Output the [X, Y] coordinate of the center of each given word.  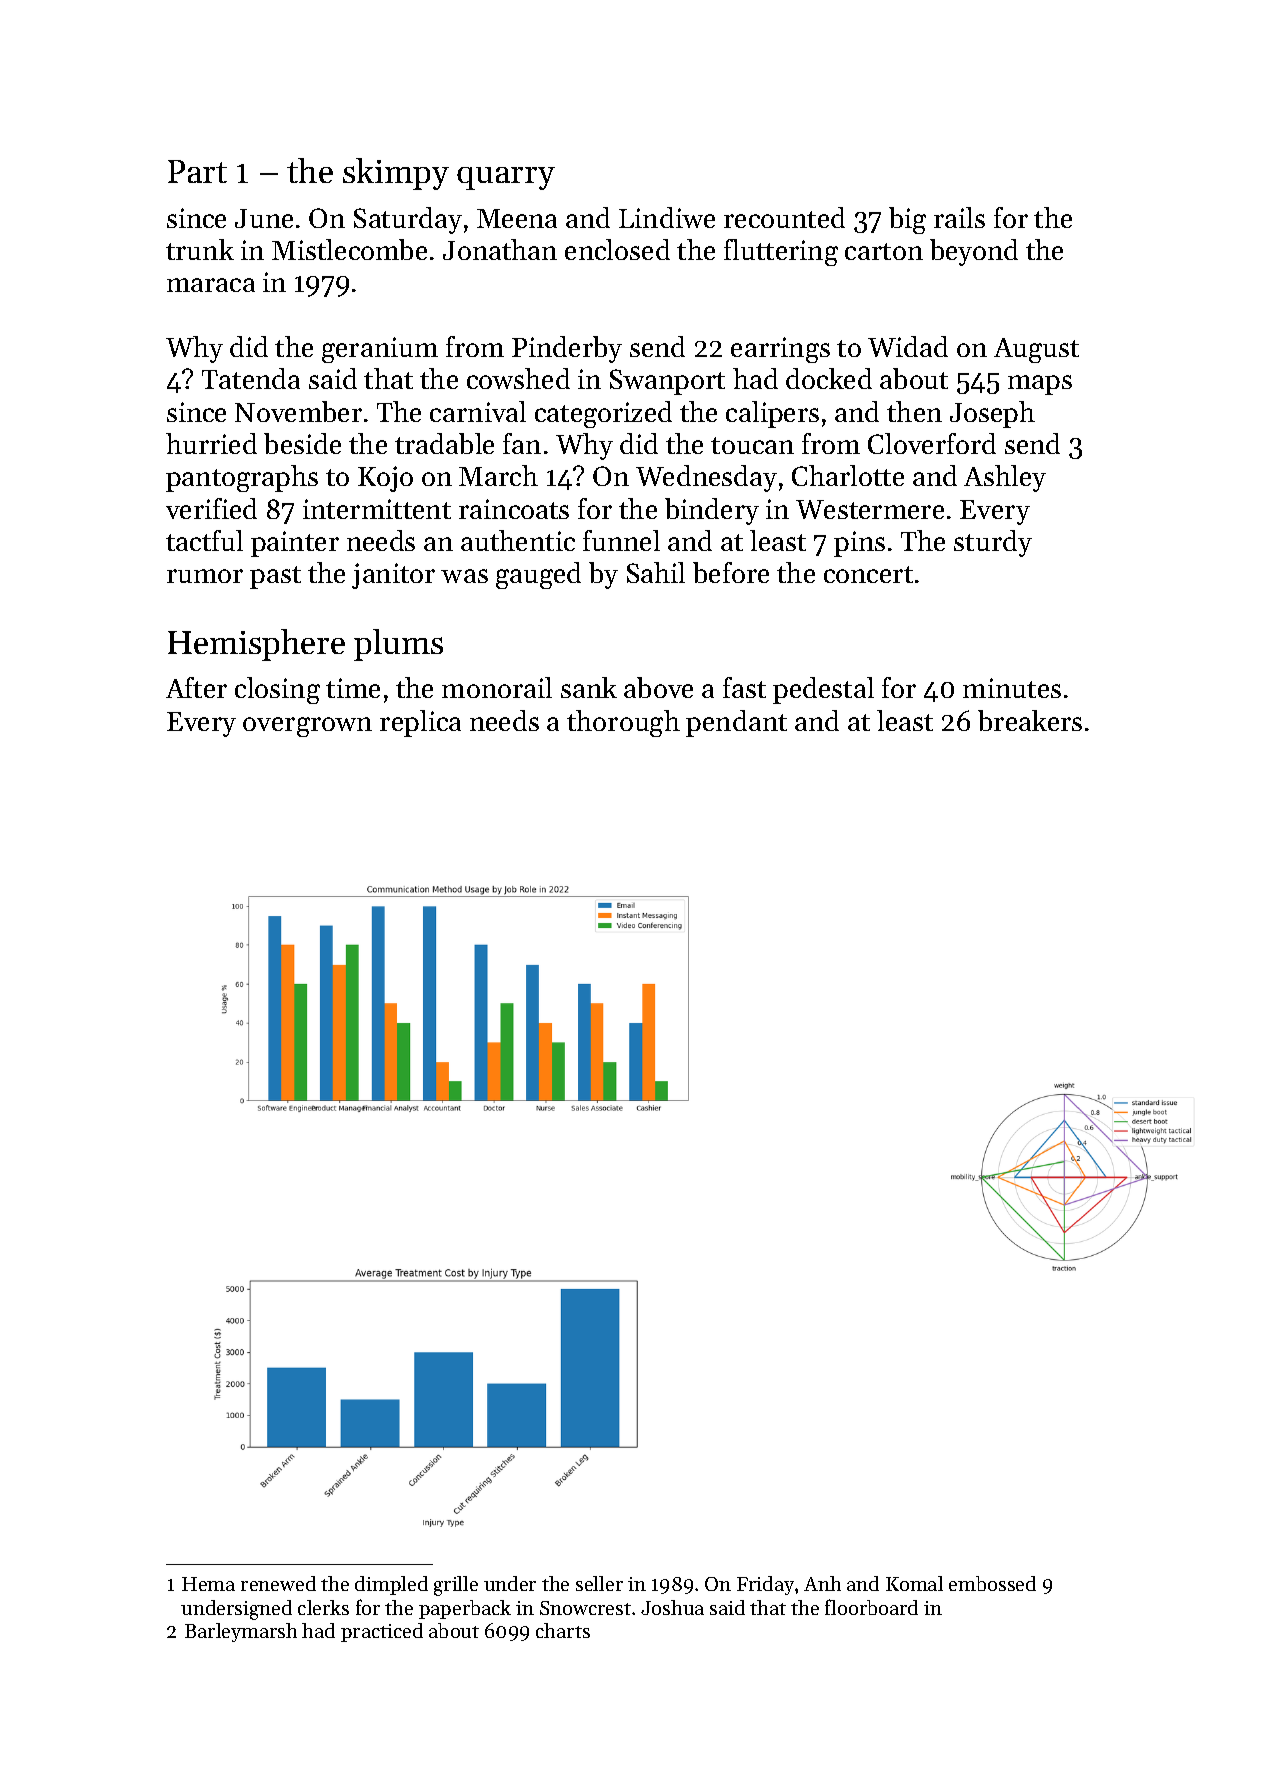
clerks [323, 1607]
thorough [623, 723]
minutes [1012, 688]
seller [599, 1583]
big [907, 220]
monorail [497, 687]
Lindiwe [667, 217]
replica [420, 723]
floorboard [871, 1607]
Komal [914, 1583]
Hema [208, 1584]
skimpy [396, 174]
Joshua [672, 1607]
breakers [1030, 720]
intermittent [377, 509]
